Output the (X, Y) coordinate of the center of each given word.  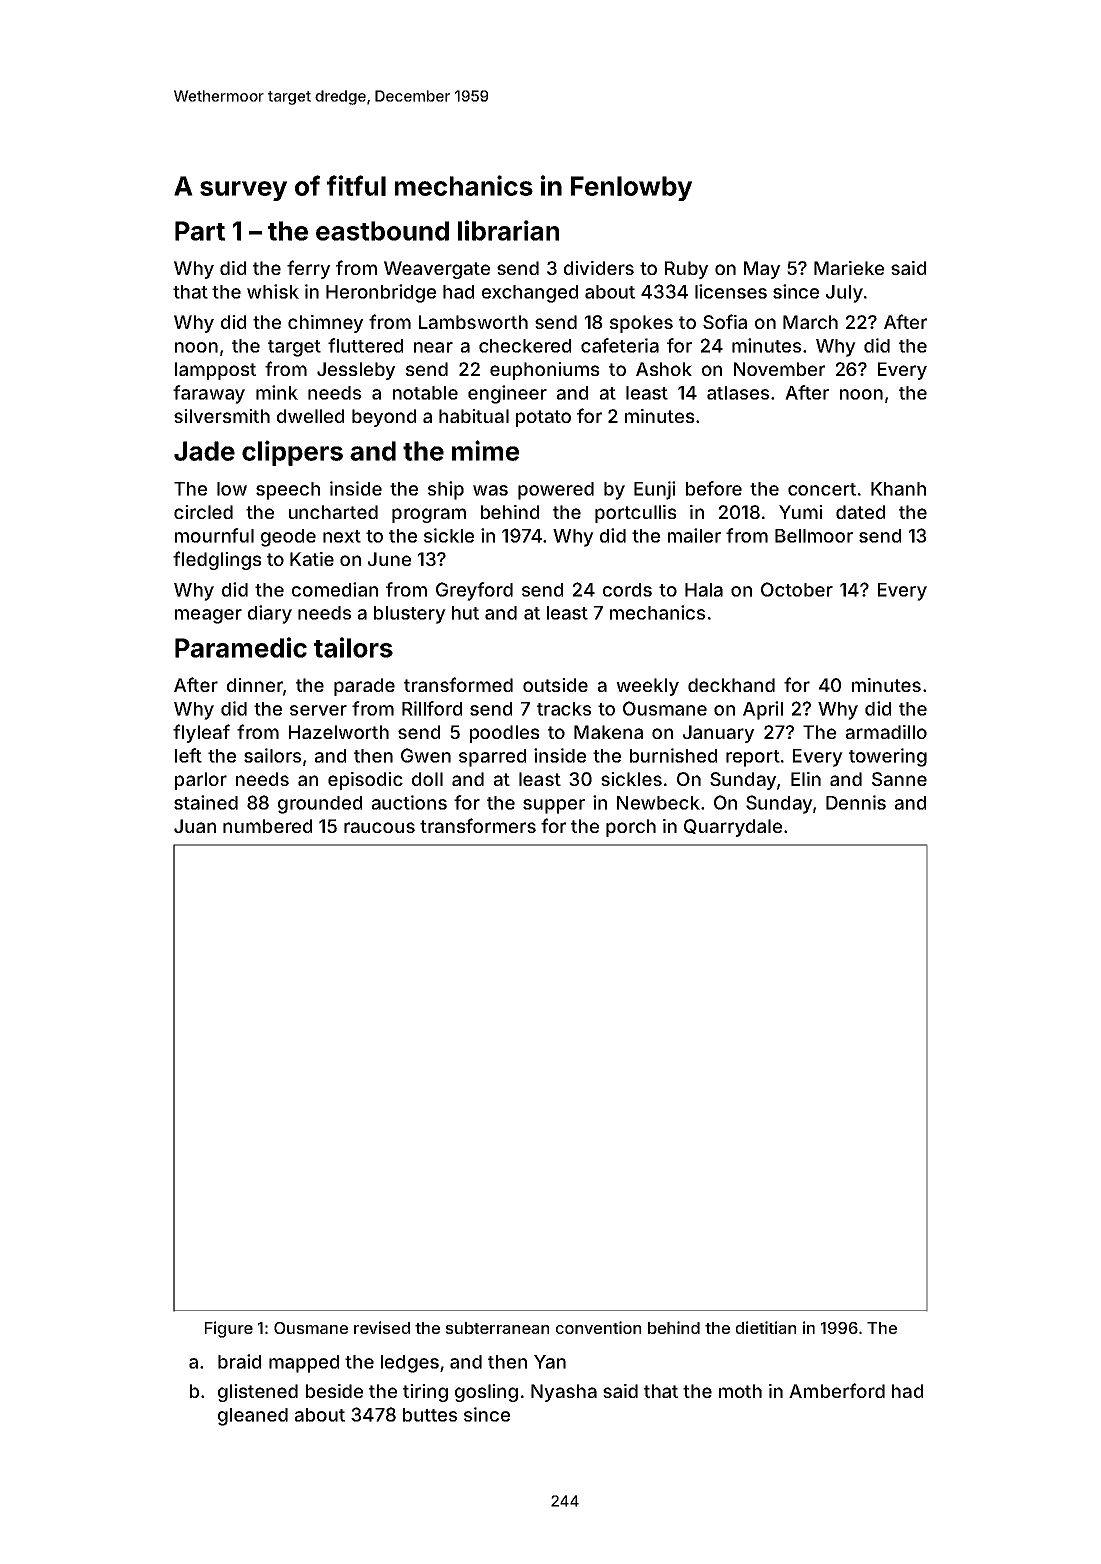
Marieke (849, 268)
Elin (806, 779)
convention (598, 1327)
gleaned (253, 1417)
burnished (673, 755)
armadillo (886, 732)
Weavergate (437, 270)
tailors (353, 647)
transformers (478, 825)
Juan (195, 826)
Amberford (837, 1390)
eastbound (382, 231)
